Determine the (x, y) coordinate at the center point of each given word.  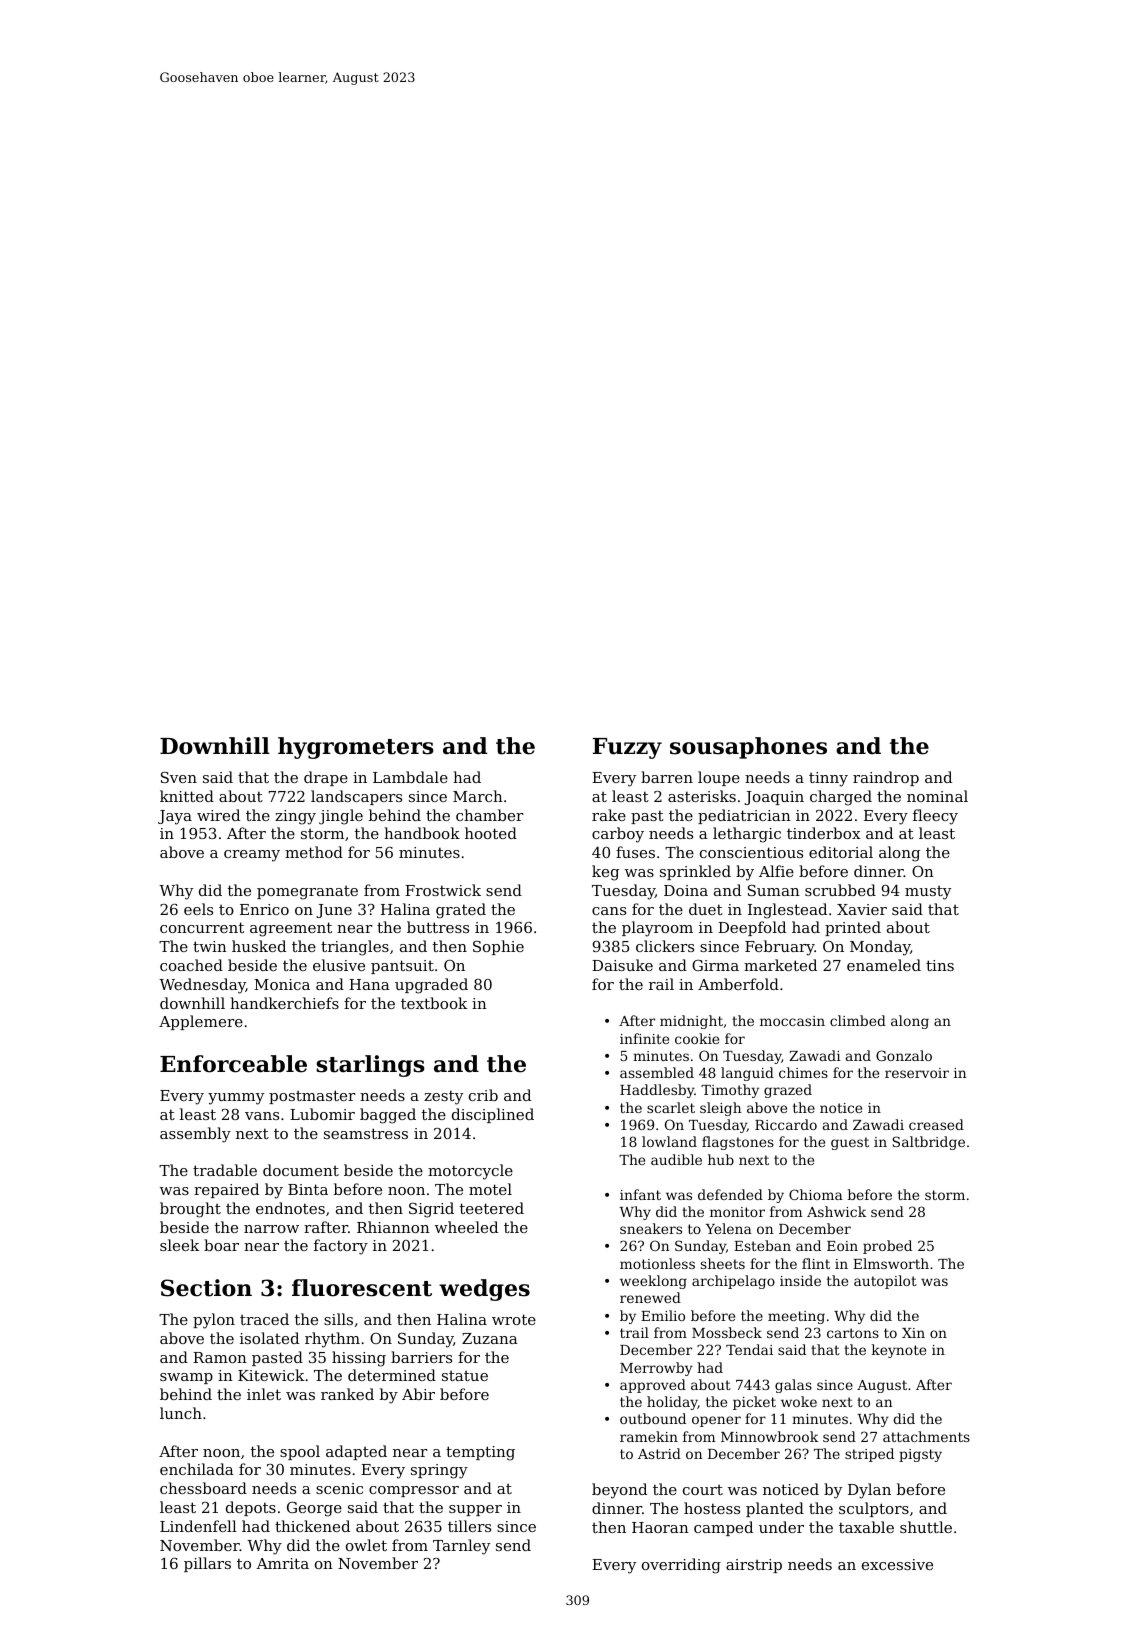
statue (465, 1376)
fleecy (935, 817)
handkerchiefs (284, 1003)
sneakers (651, 1228)
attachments (926, 1436)
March (478, 796)
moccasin (792, 1021)
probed (887, 1247)
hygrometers (356, 748)
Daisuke (622, 965)
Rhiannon (393, 1227)
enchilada (197, 1469)
